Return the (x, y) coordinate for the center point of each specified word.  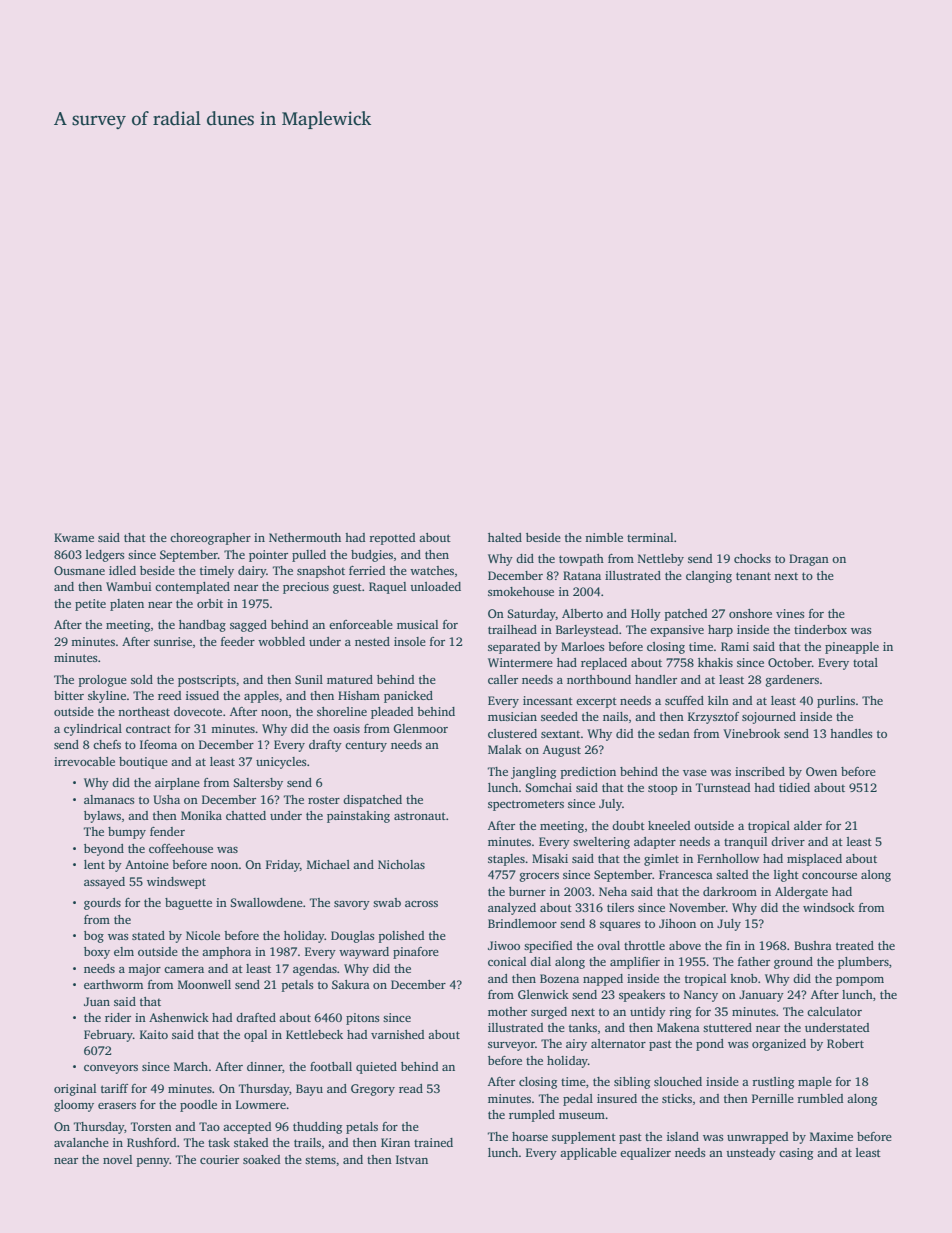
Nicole (203, 935)
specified (548, 947)
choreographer (210, 539)
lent (94, 864)
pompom (860, 981)
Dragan (809, 560)
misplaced (814, 860)
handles (851, 733)
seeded (559, 716)
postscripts (207, 681)
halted (505, 537)
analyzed (512, 909)
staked (251, 1142)
